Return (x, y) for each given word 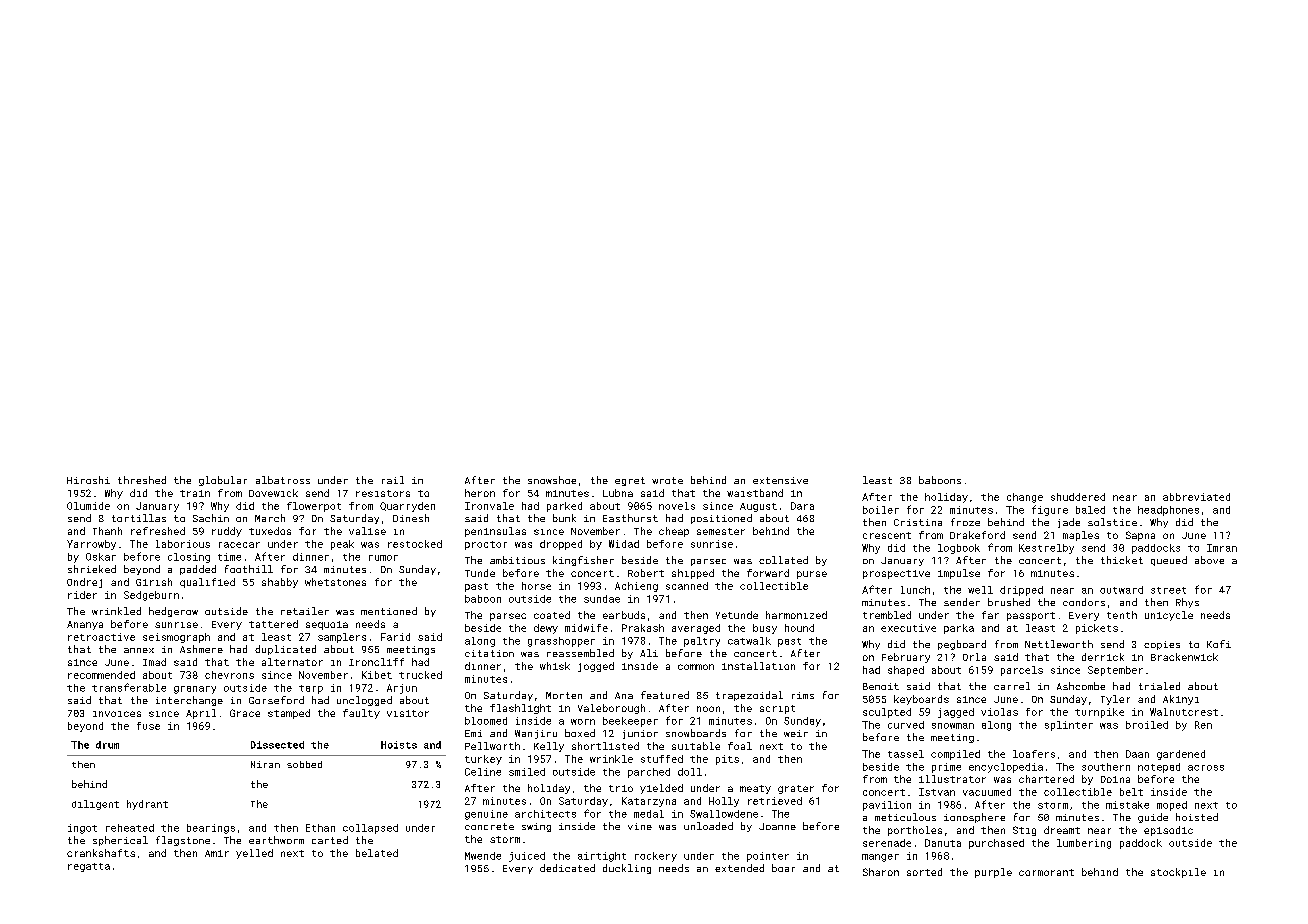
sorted (924, 872)
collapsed (370, 829)
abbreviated (1196, 497)
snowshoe (552, 480)
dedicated (567, 868)
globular (223, 481)
